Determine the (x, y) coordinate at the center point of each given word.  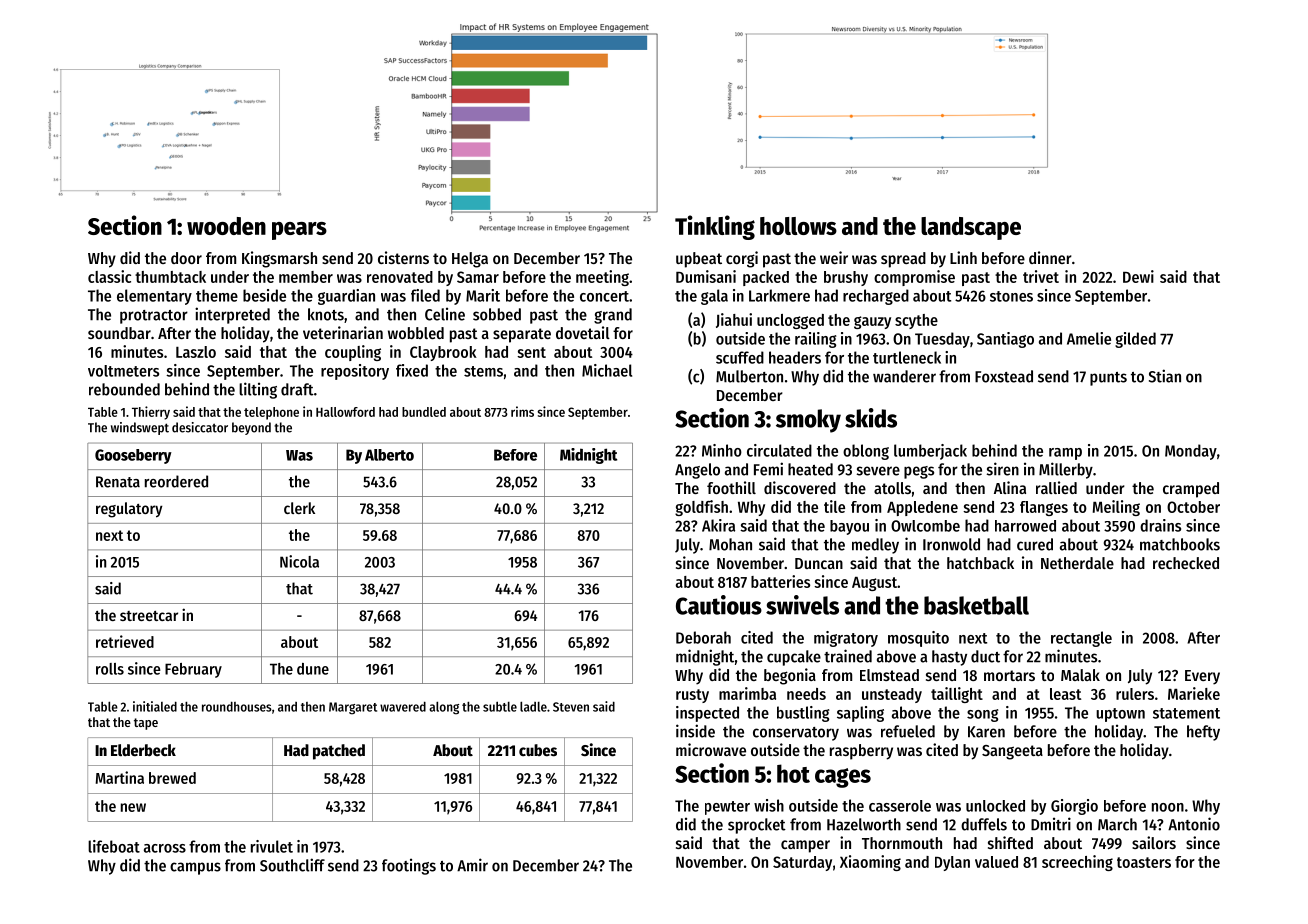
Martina (120, 777)
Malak (1080, 675)
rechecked (1186, 563)
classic (109, 276)
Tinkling (715, 227)
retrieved (125, 641)
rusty (692, 696)
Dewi (1138, 276)
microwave (711, 749)
